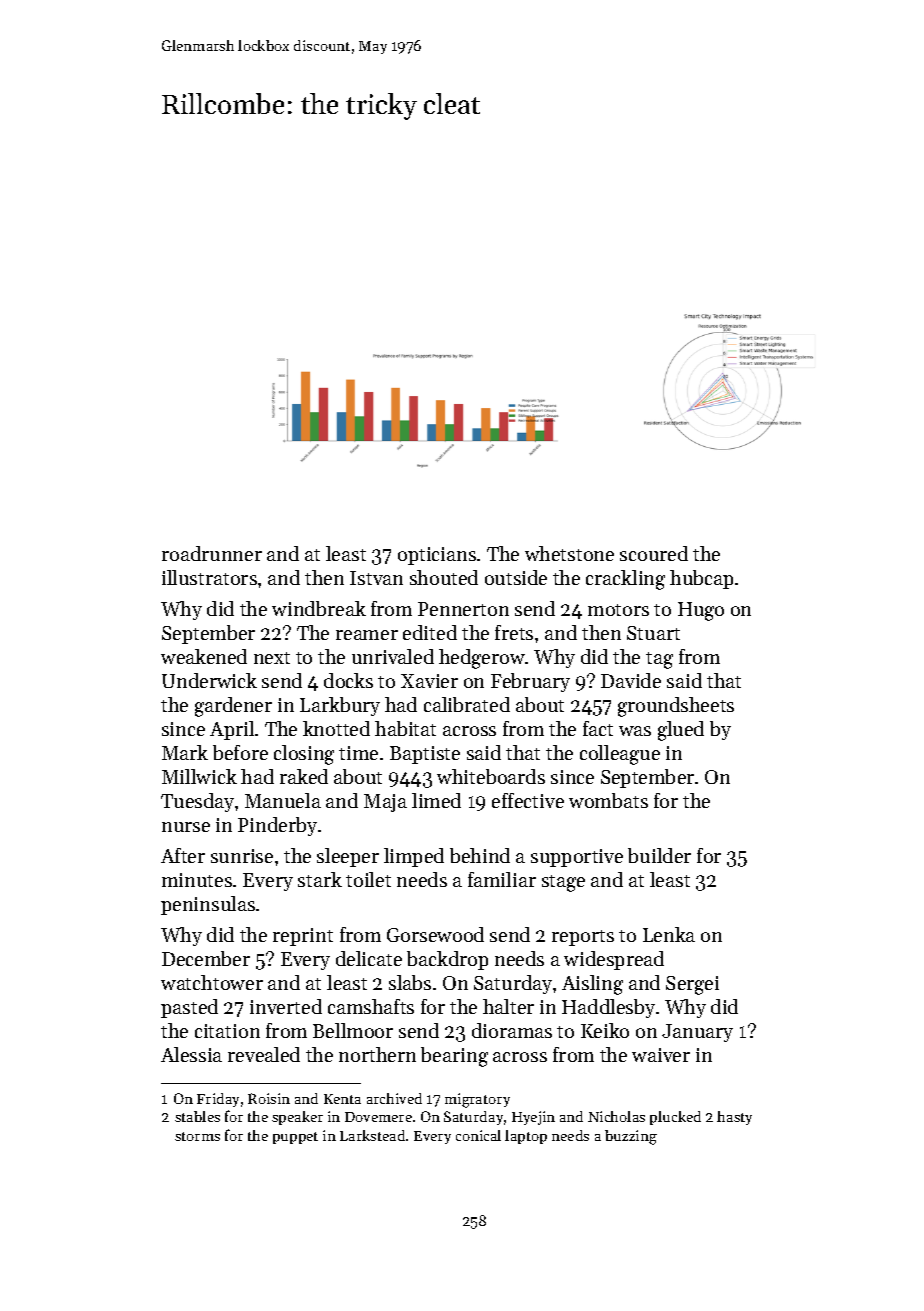 The image size is (924, 1311). I want to click on Dovemere, so click(378, 1117).
